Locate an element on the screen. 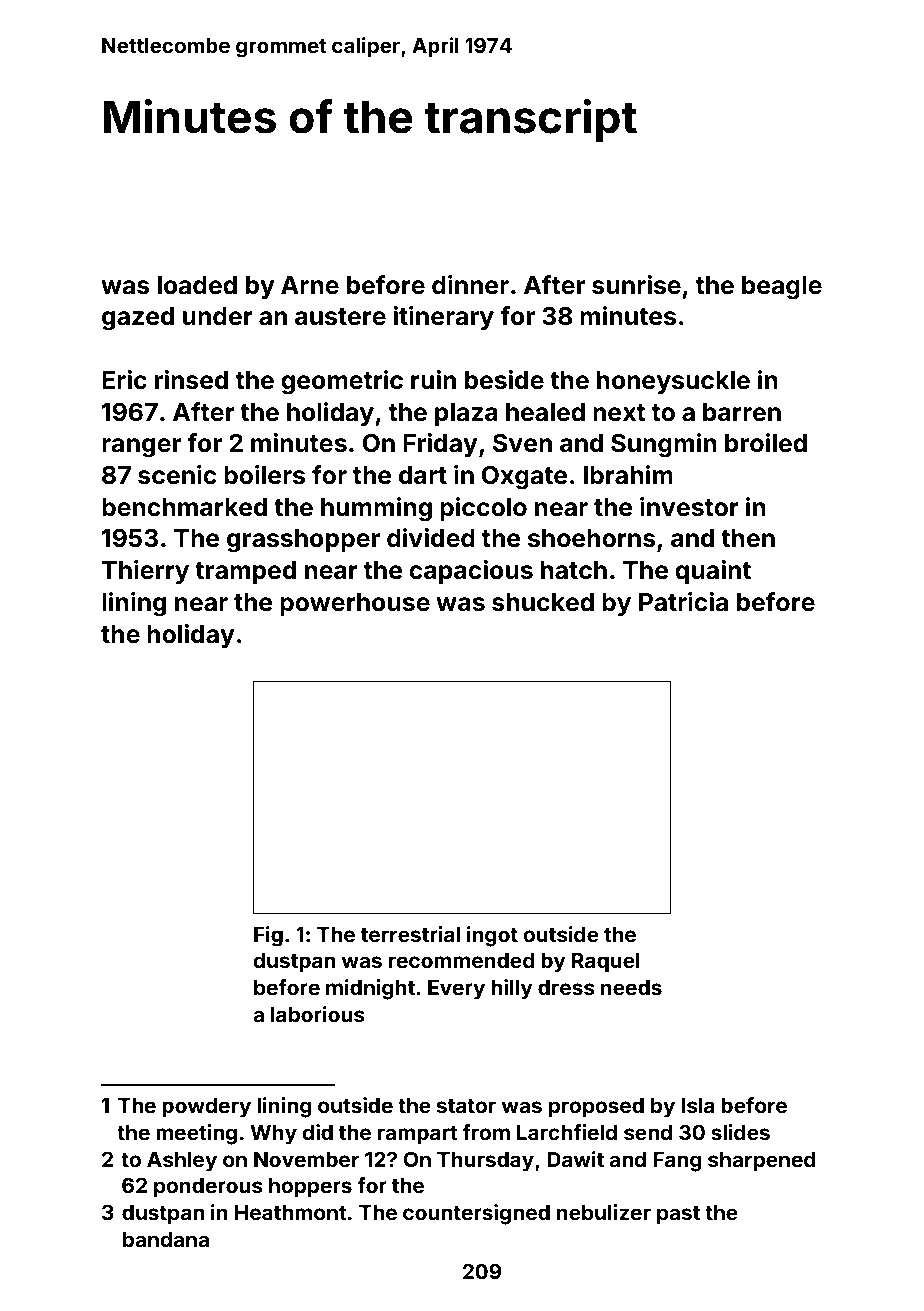 The image size is (924, 1311). itinerary is located at coordinates (443, 318).
